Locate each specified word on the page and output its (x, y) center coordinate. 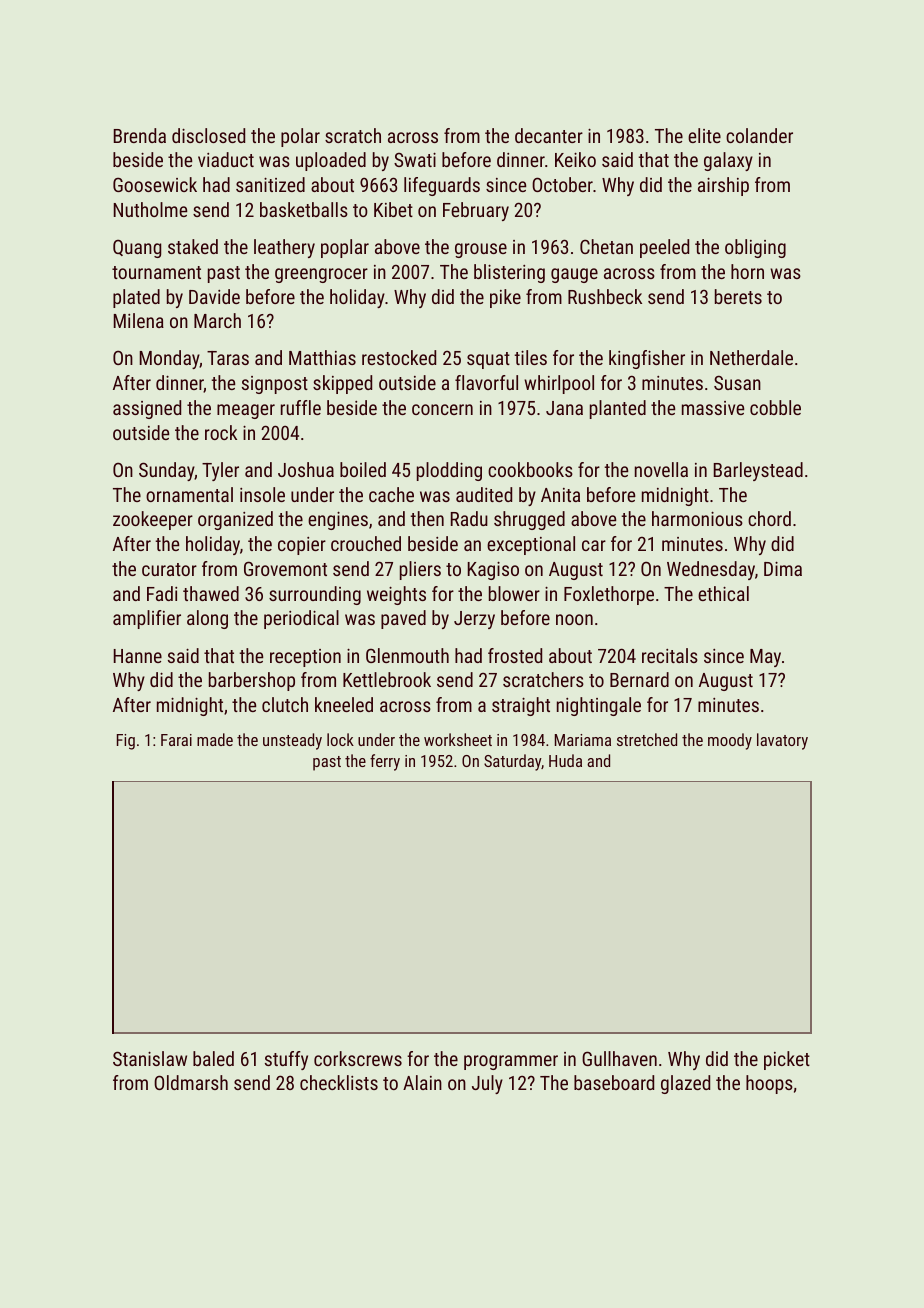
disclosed (208, 135)
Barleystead (758, 471)
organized (235, 520)
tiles (530, 357)
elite (704, 135)
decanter (549, 135)
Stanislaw (150, 1058)
